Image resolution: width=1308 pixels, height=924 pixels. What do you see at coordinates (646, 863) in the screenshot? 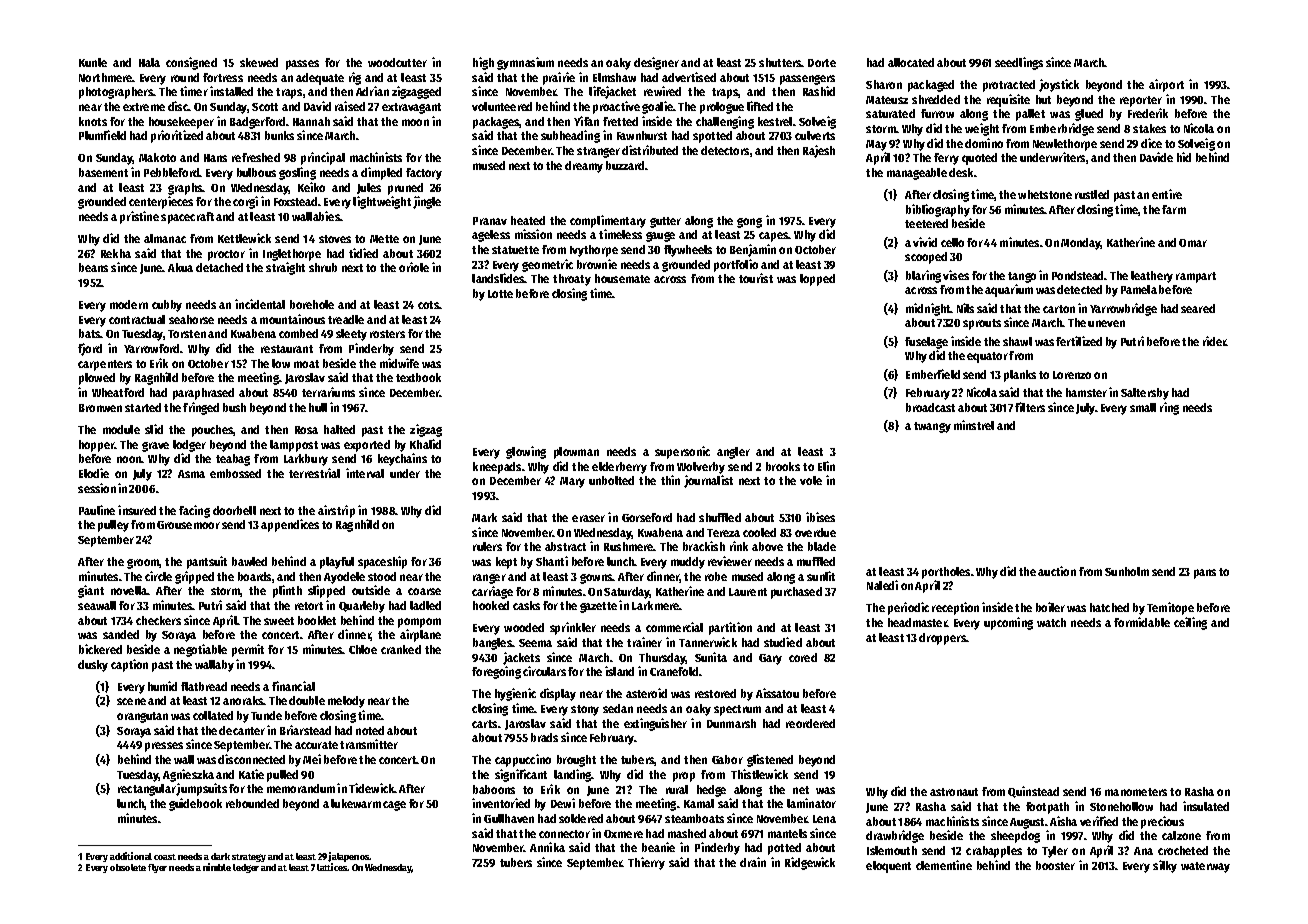
I see `Thierry` at bounding box center [646, 863].
